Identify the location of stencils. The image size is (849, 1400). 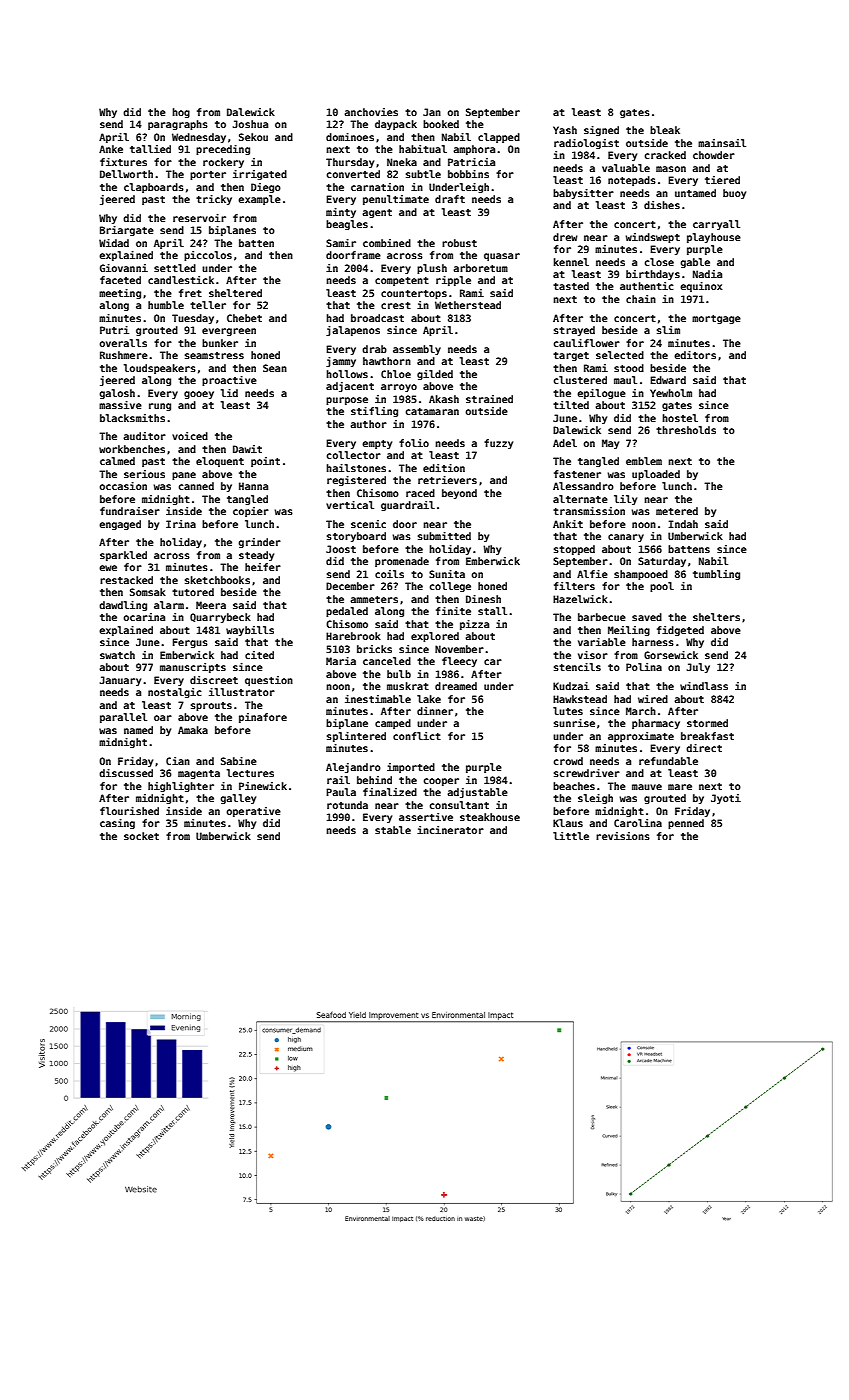
(577, 667).
